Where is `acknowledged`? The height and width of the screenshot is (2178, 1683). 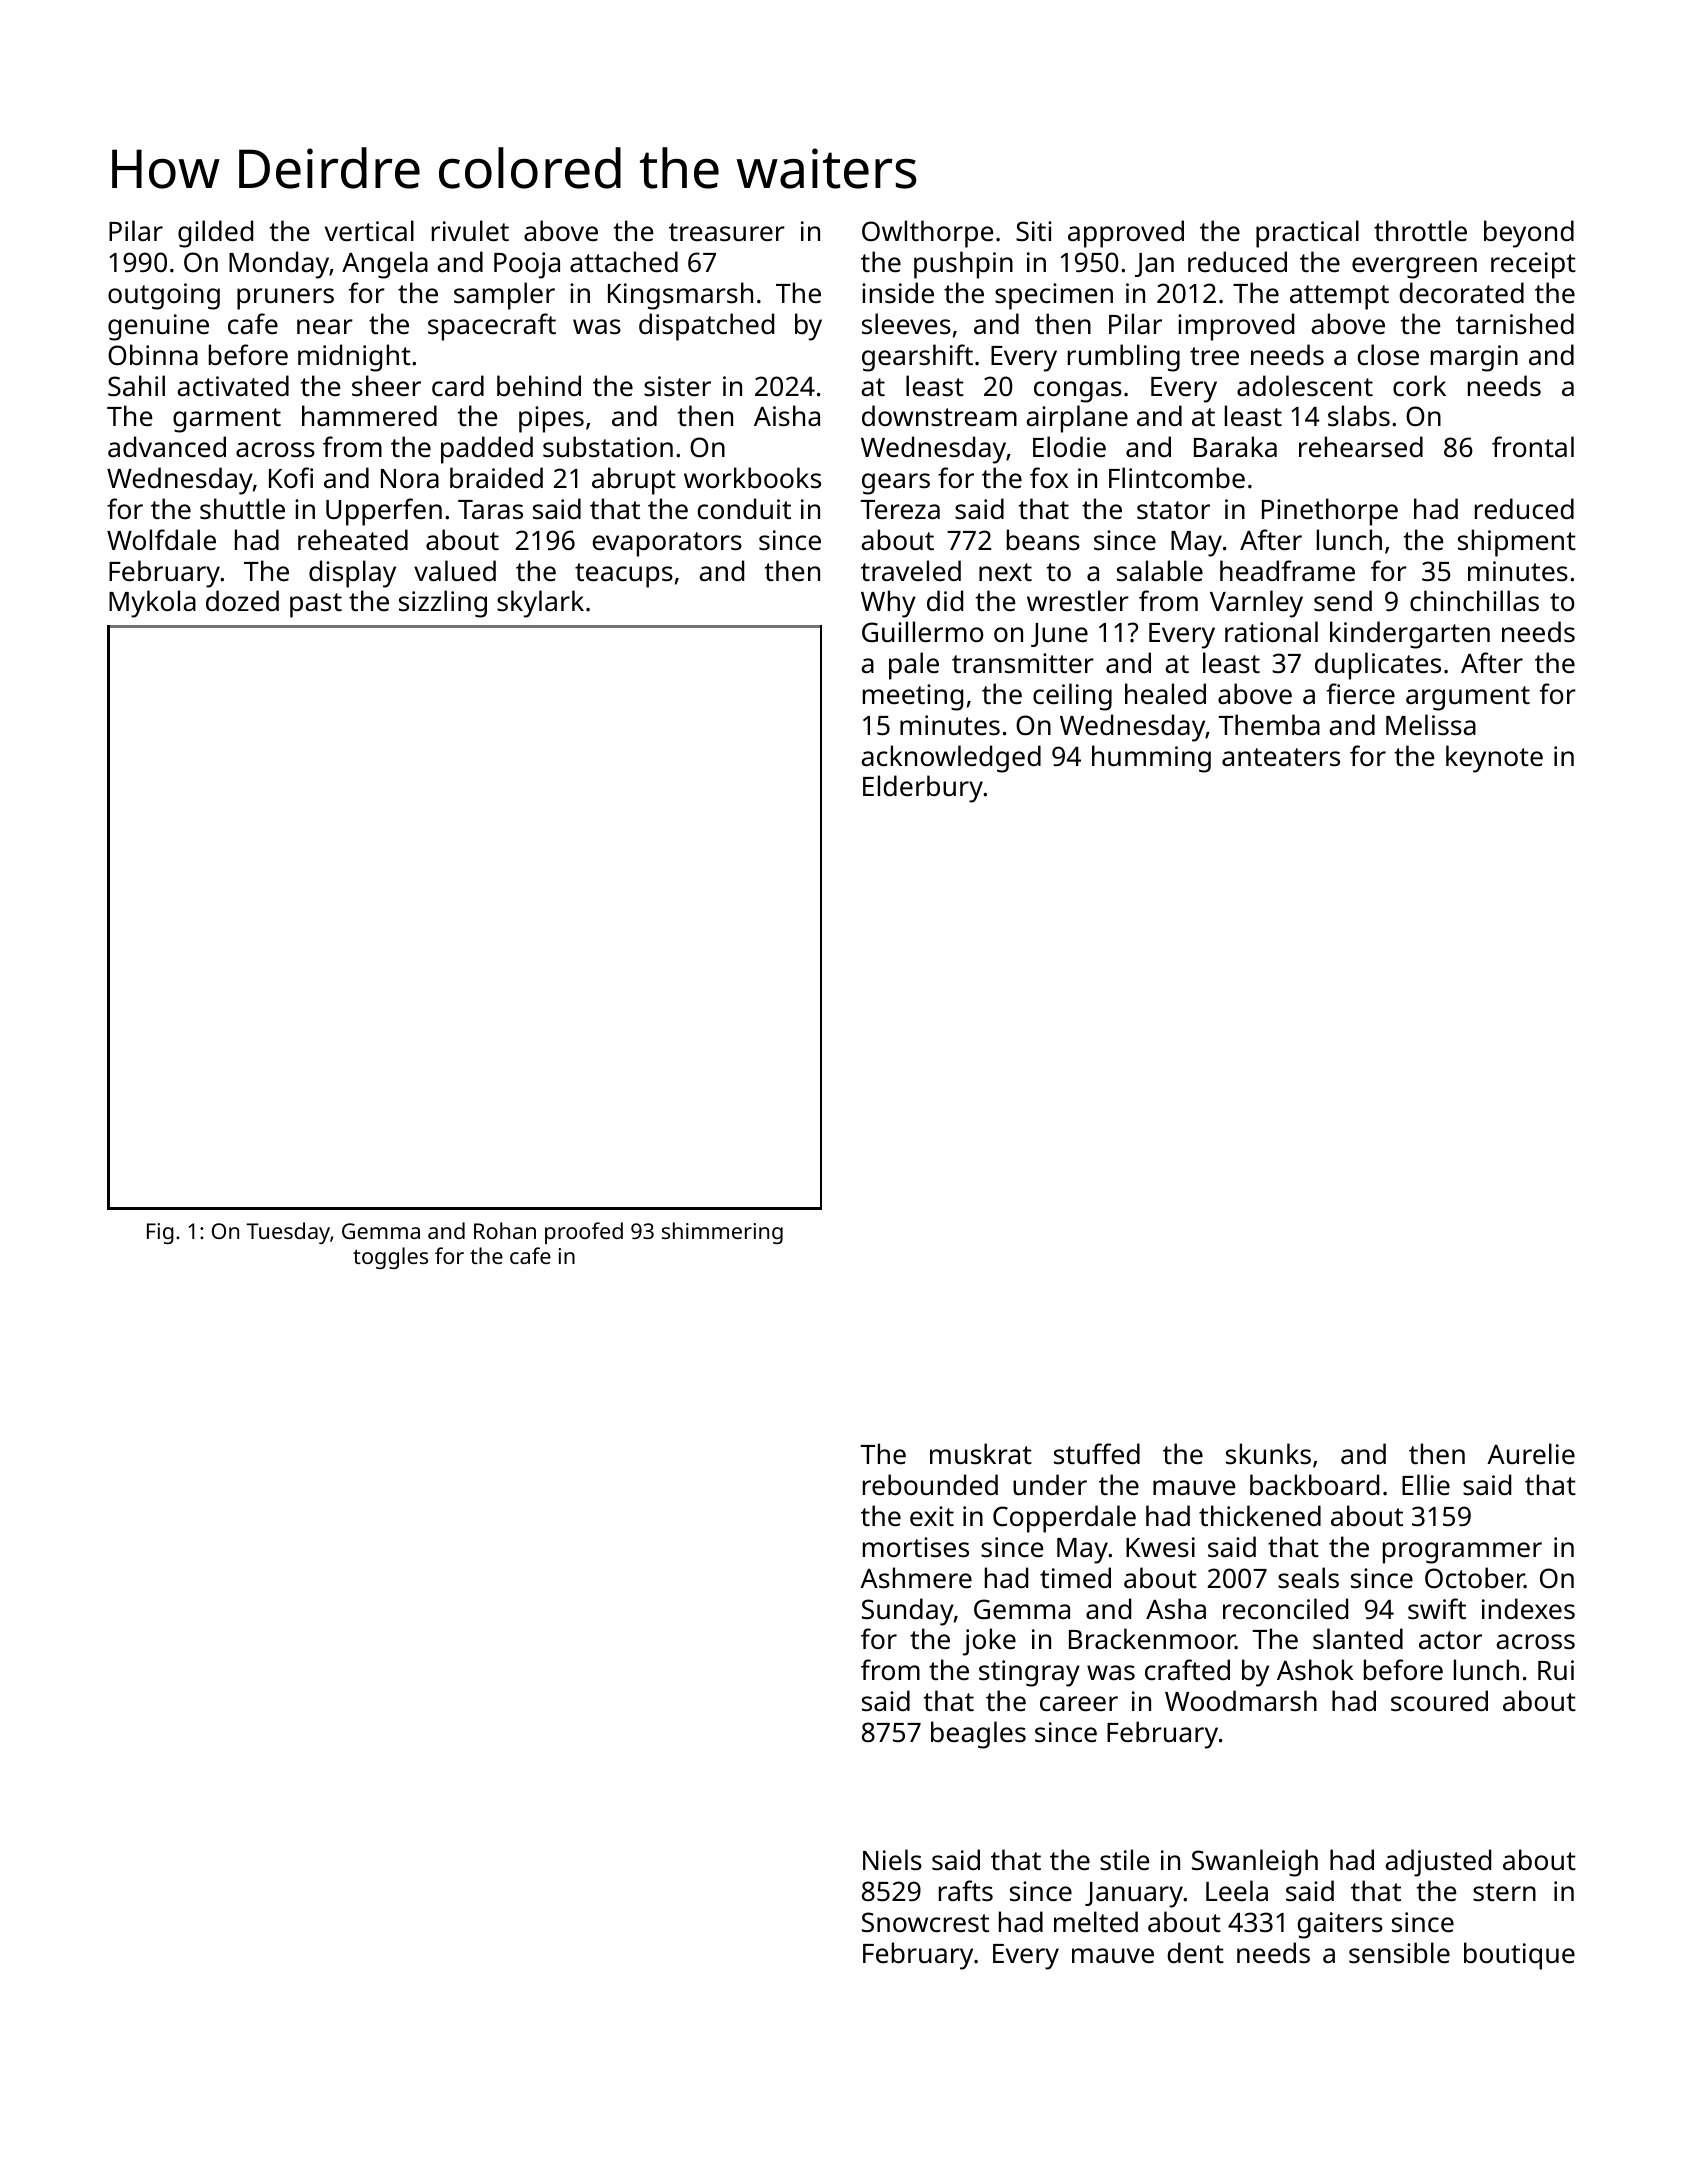 acknowledged is located at coordinates (951, 759).
